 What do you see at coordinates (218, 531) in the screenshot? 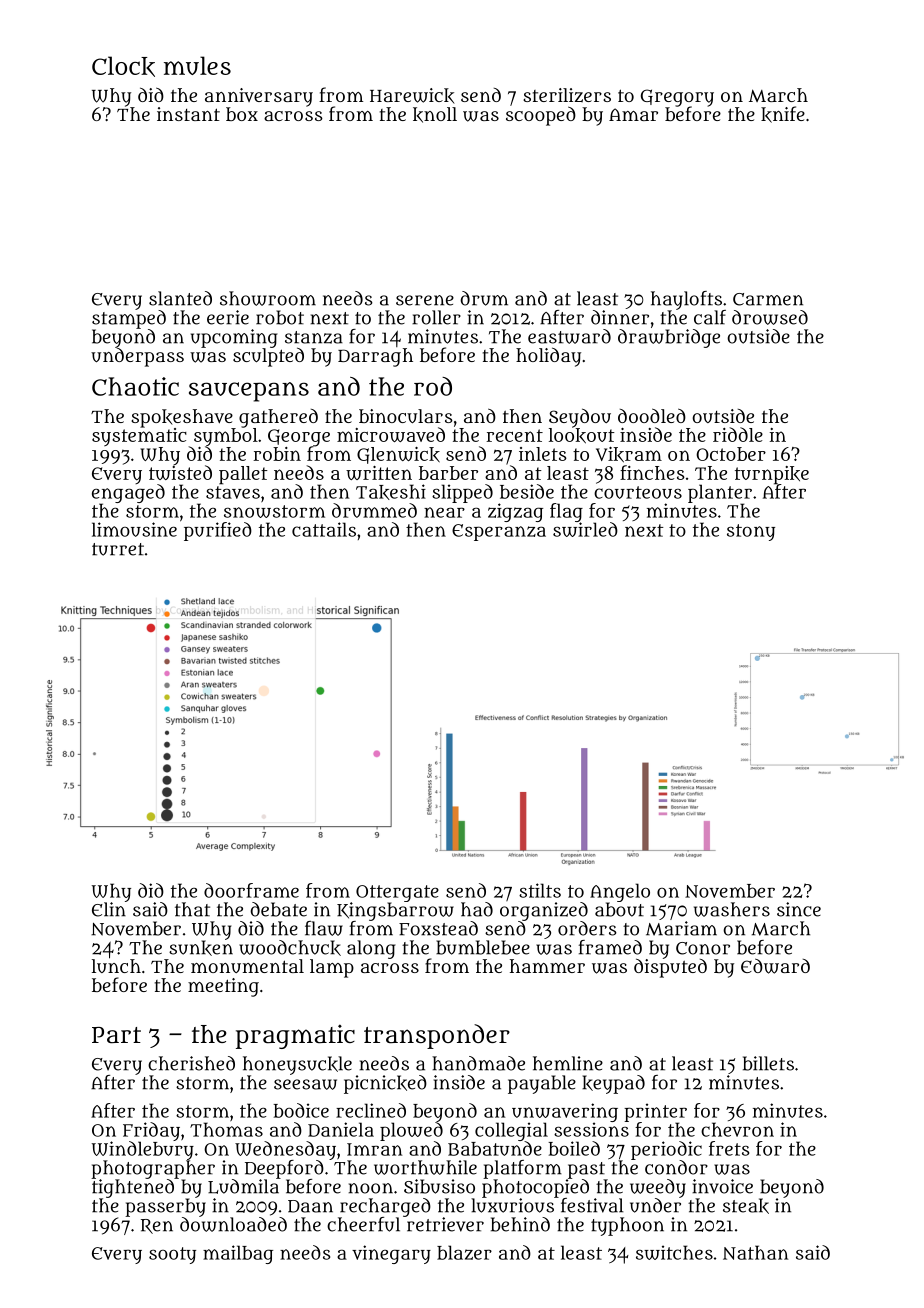
I see `purified` at bounding box center [218, 531].
